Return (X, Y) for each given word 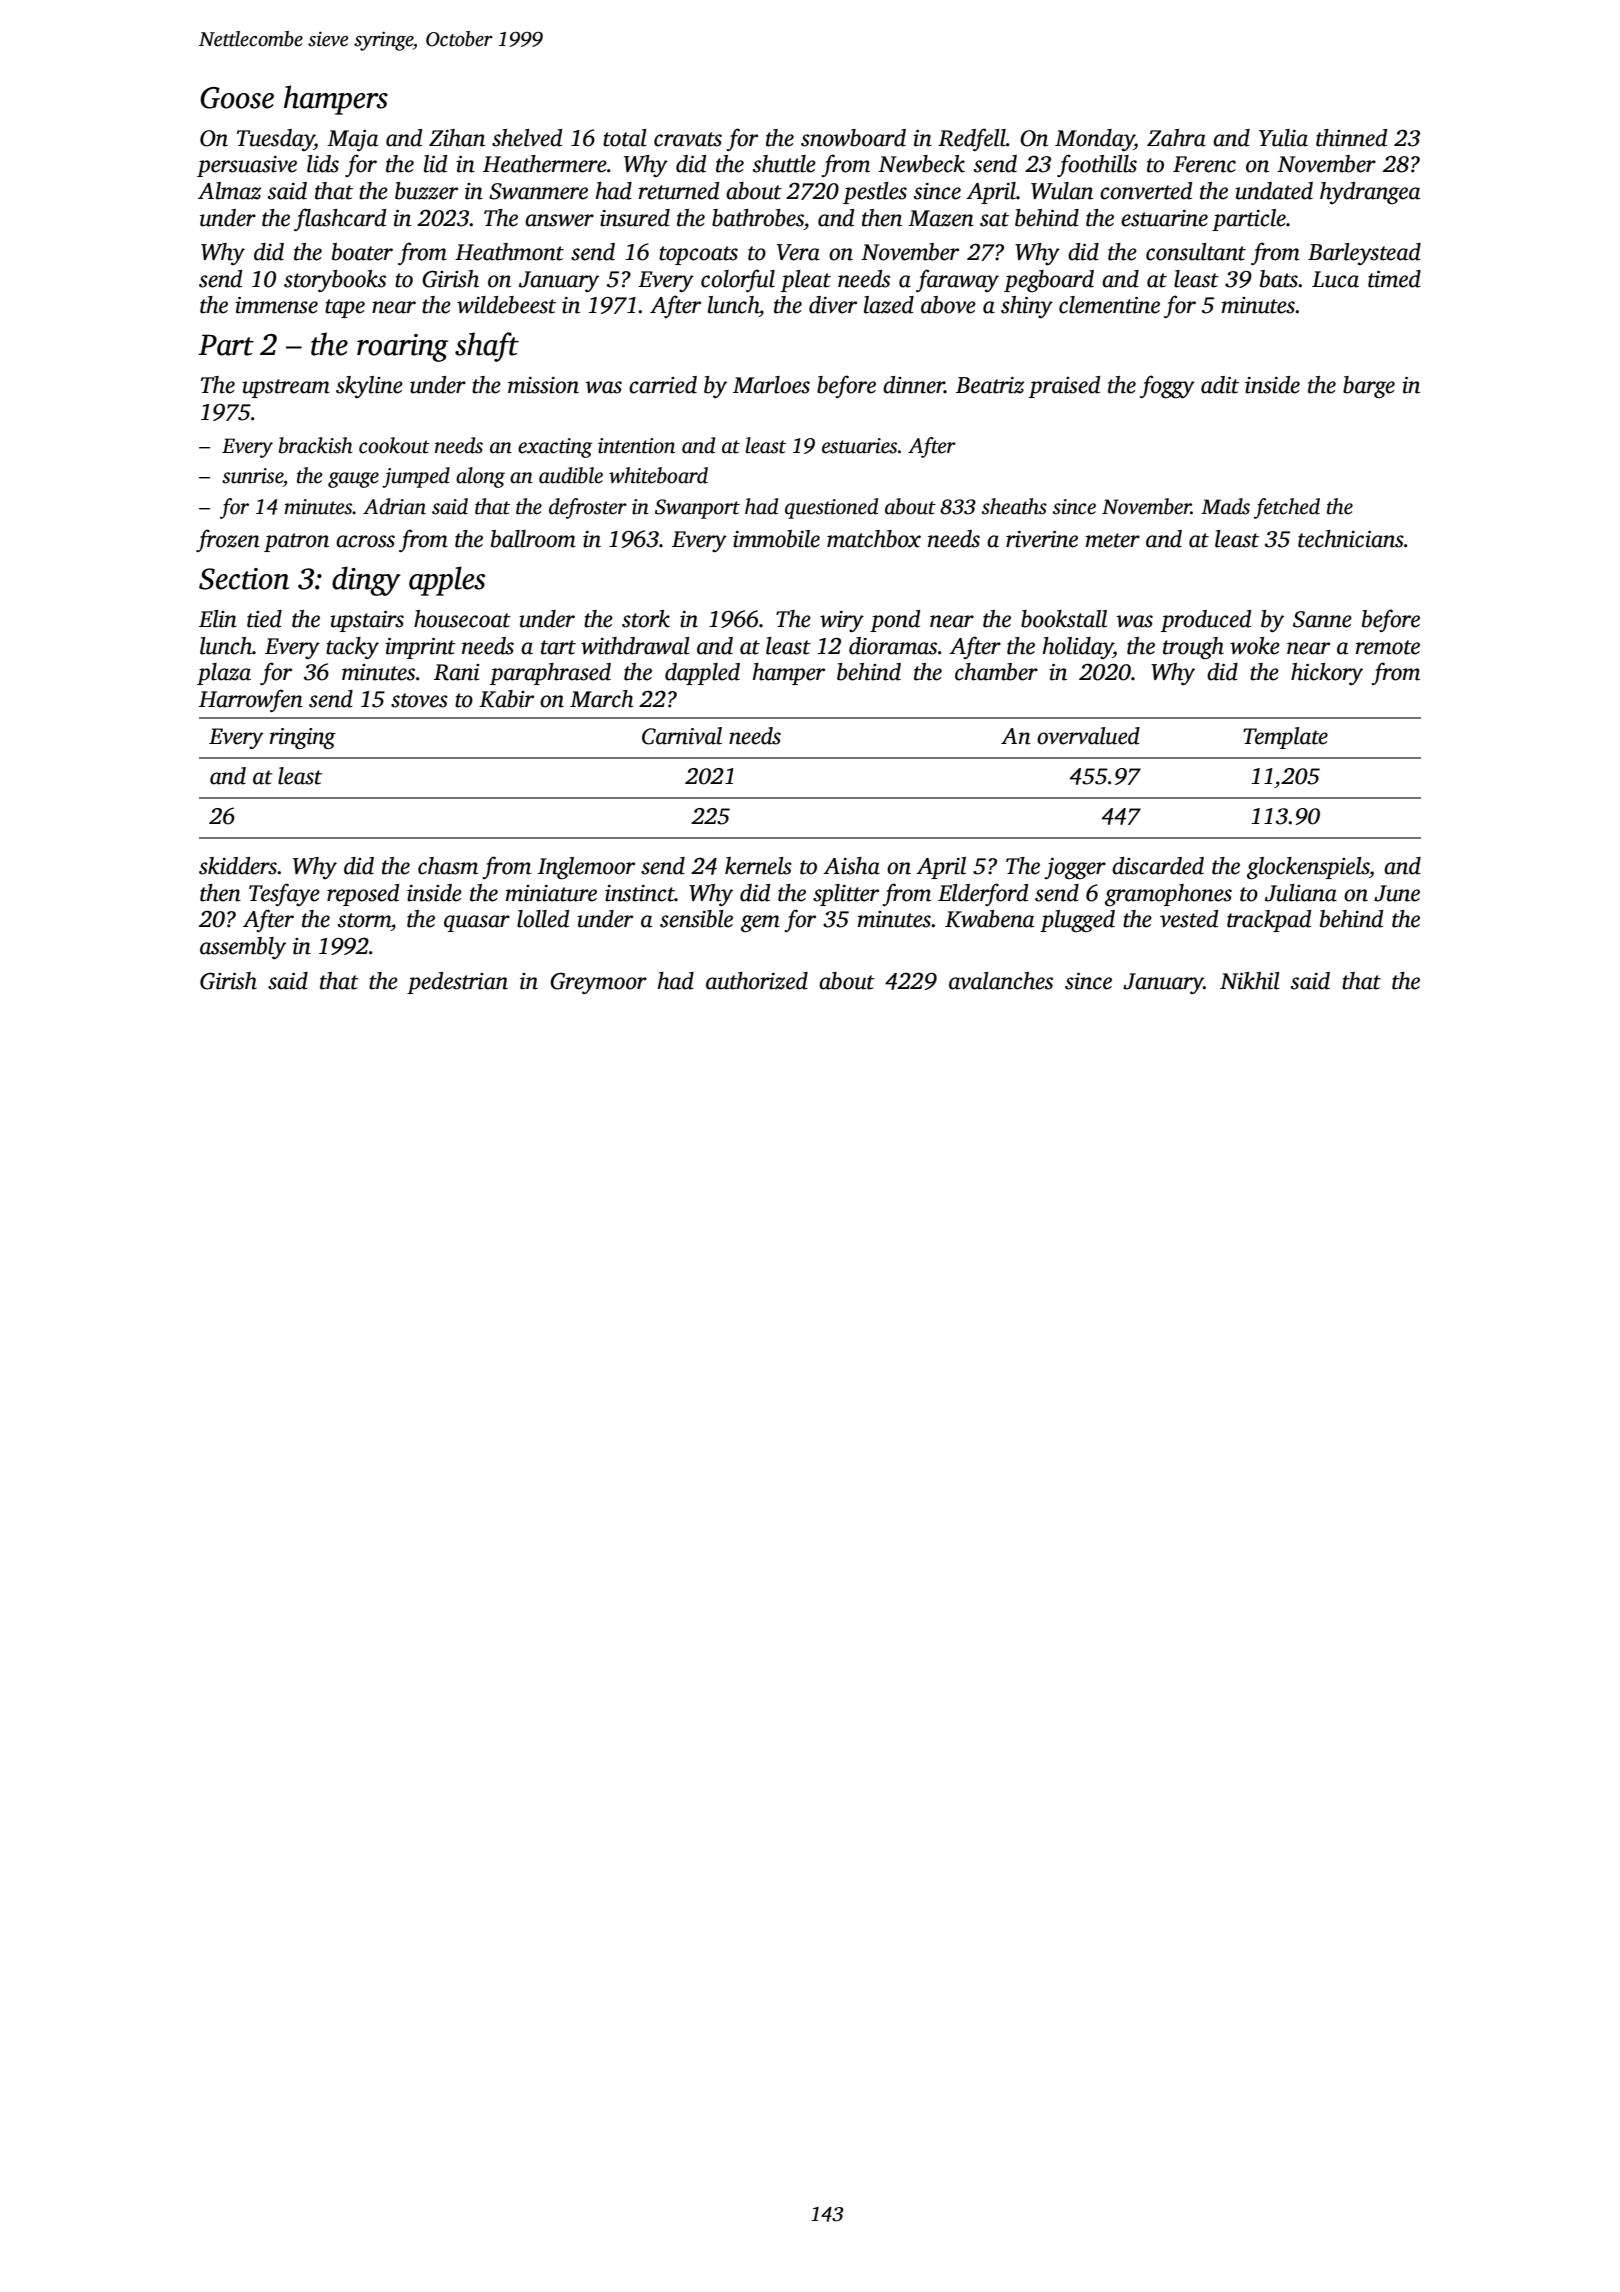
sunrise (252, 476)
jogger (1075, 869)
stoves (419, 700)
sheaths (1014, 506)
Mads (1225, 506)
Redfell (972, 139)
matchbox (874, 539)
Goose (237, 98)
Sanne (1322, 619)
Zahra (1176, 138)
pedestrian (457, 983)
